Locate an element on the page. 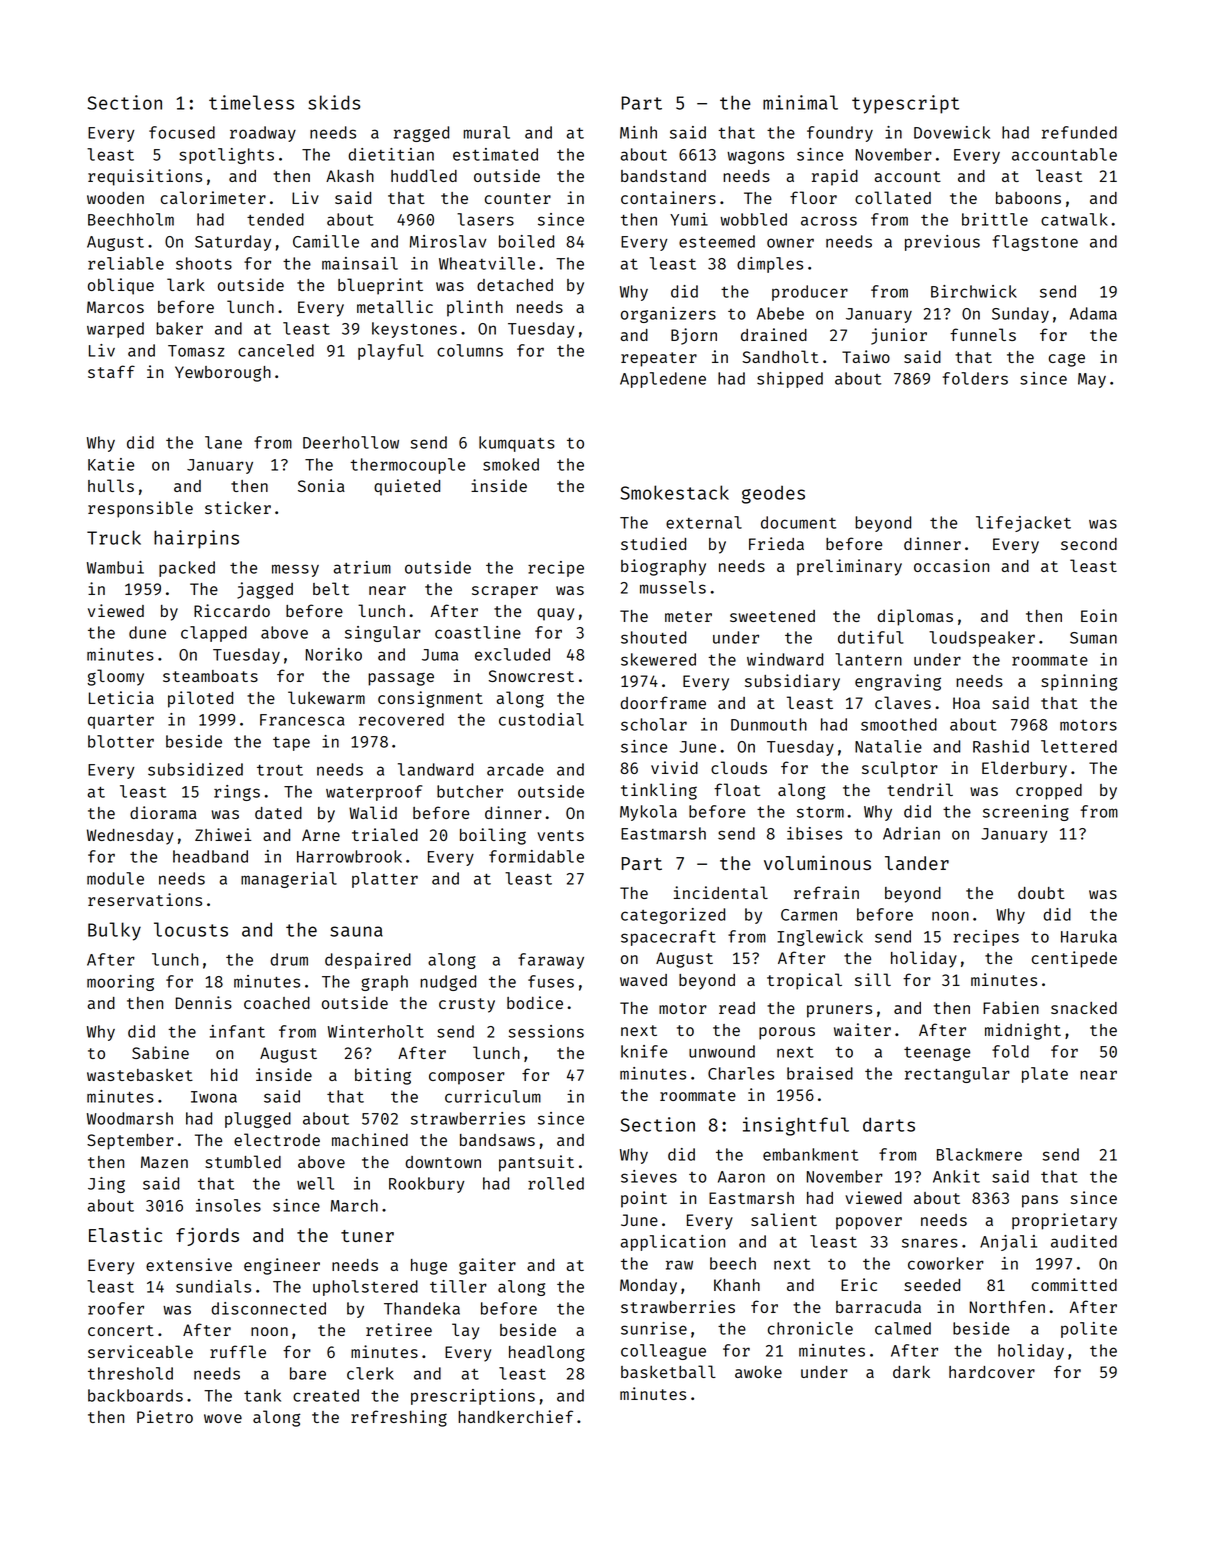  doorframe is located at coordinates (663, 702).
